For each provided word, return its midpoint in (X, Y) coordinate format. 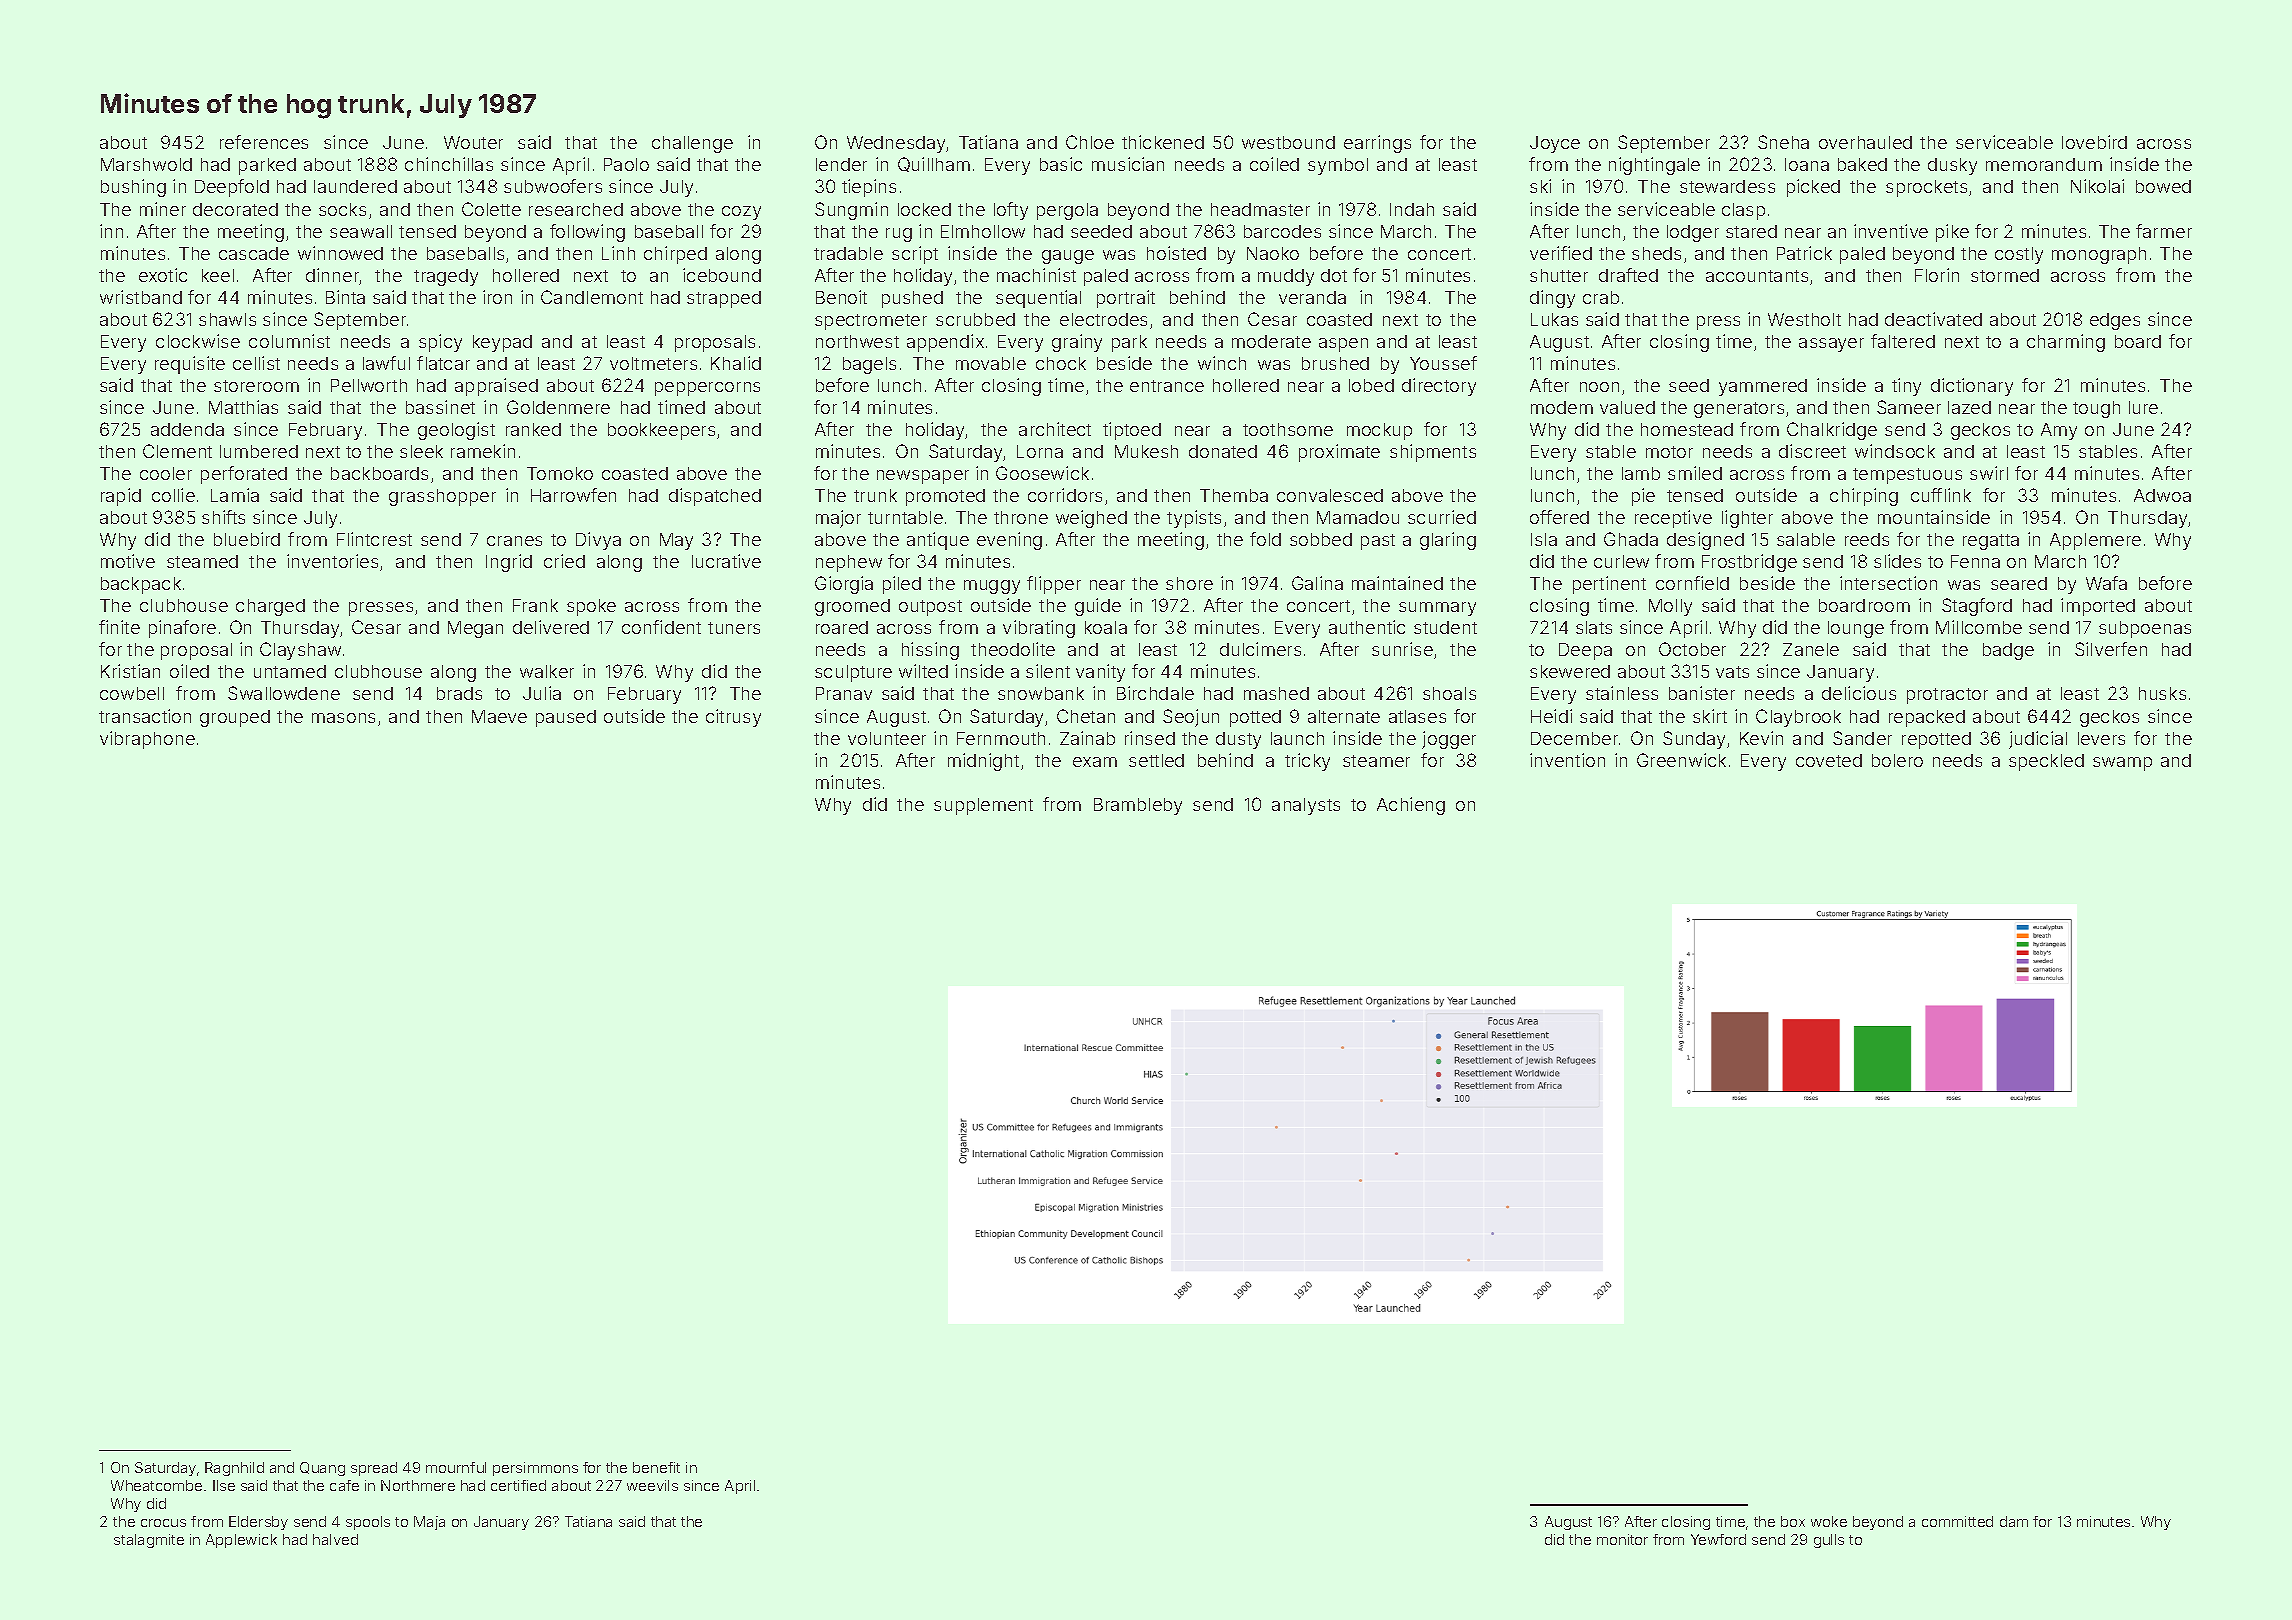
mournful (456, 1467)
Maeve (499, 716)
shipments (1433, 453)
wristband (141, 297)
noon (1599, 387)
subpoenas (2145, 629)
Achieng (1411, 806)
